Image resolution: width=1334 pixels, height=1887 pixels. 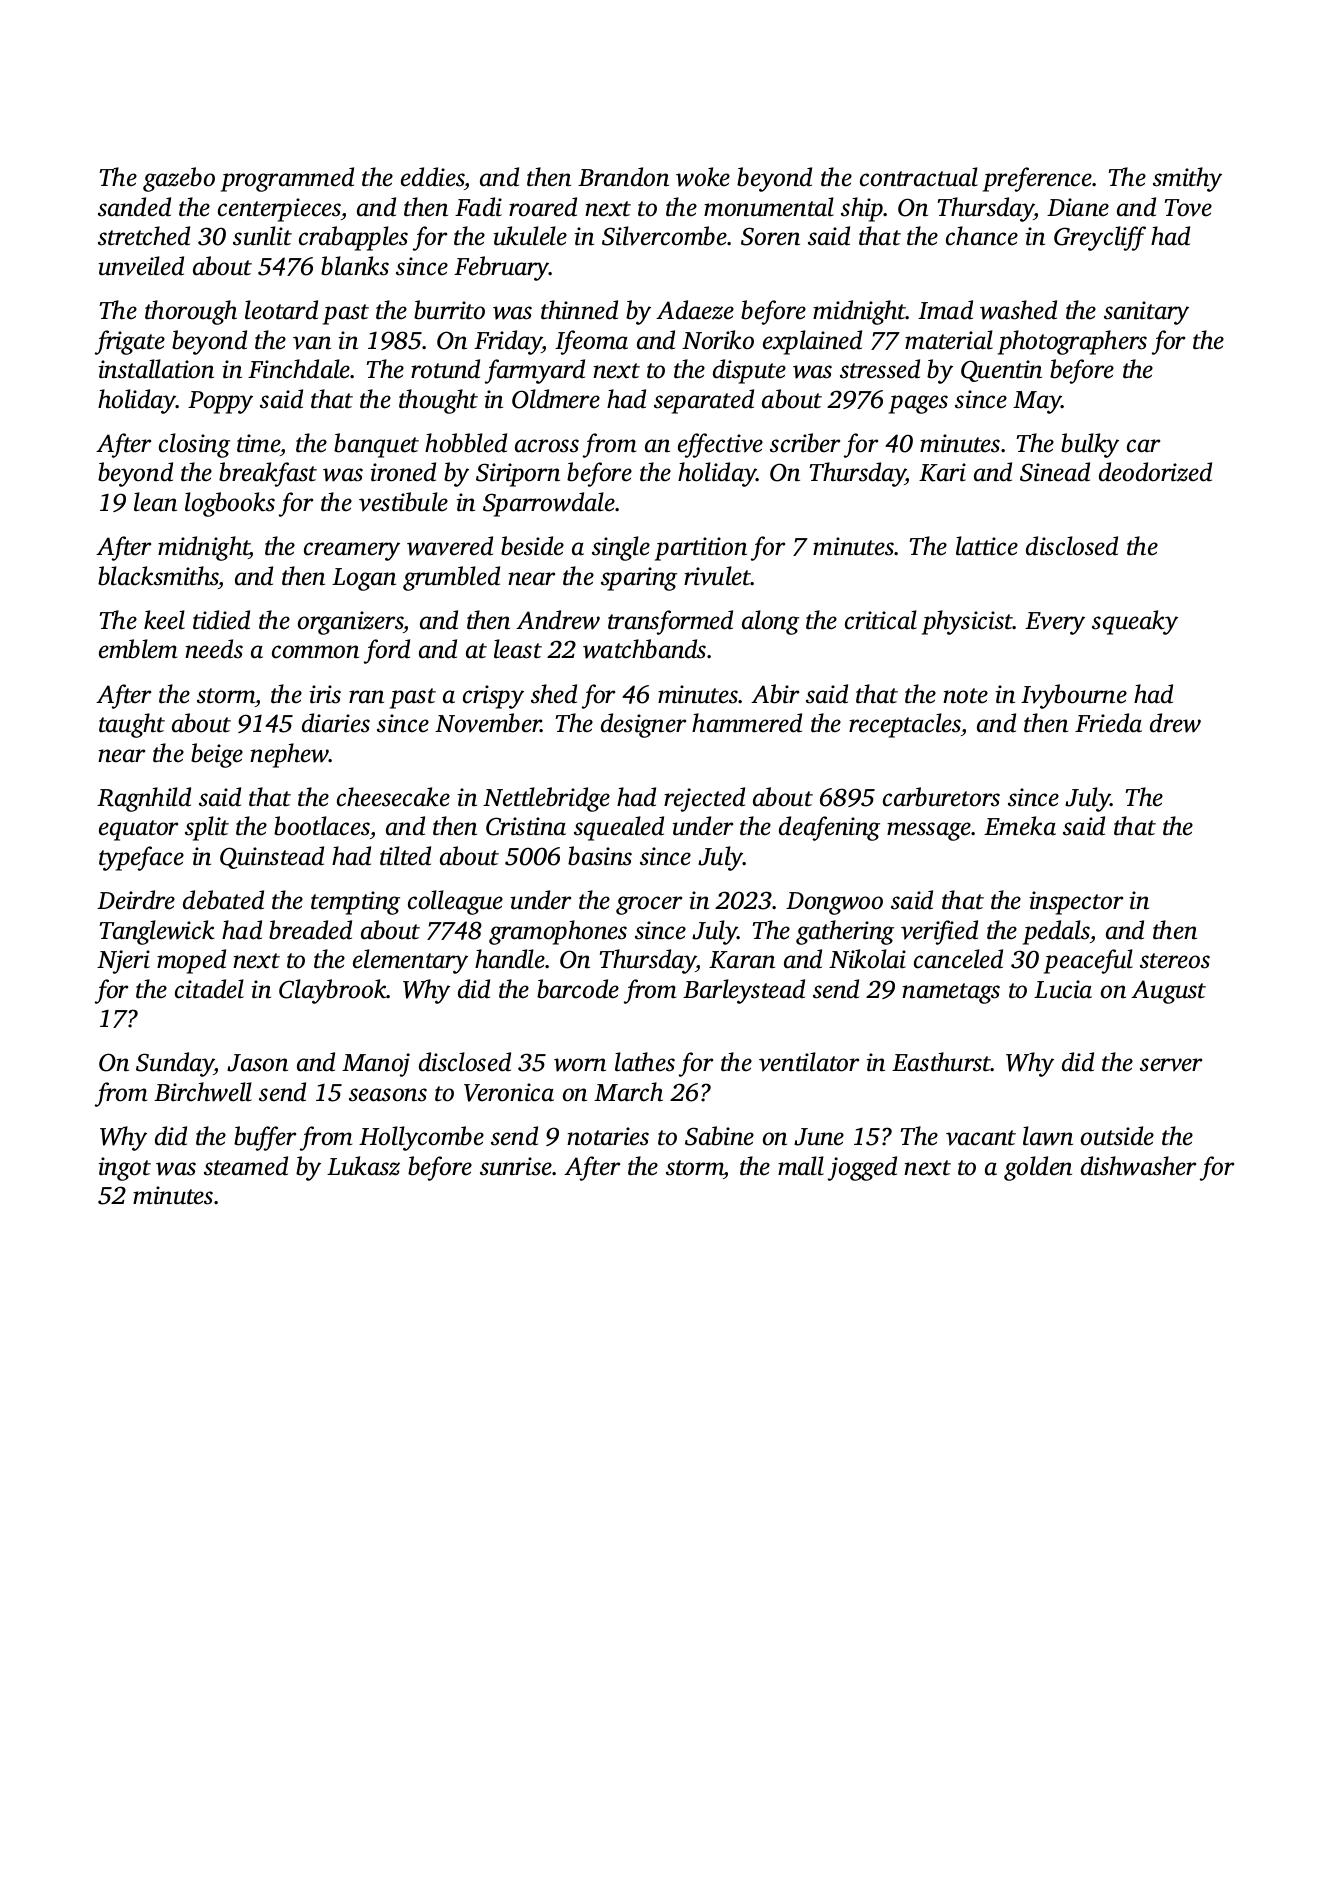 I want to click on steamed, so click(x=246, y=1166).
